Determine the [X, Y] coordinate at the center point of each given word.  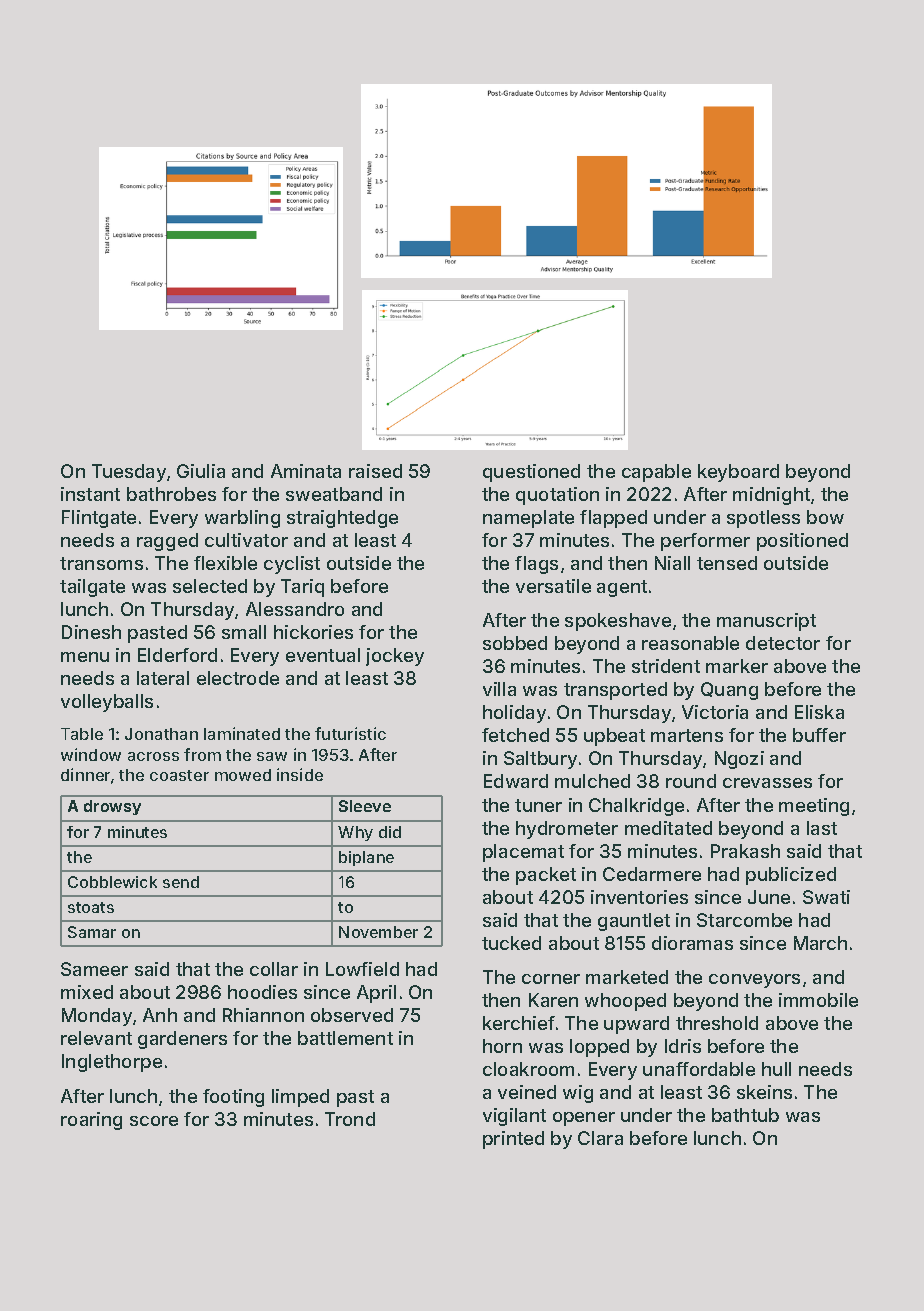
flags [536, 565]
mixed [87, 992]
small [244, 632]
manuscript [766, 622]
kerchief [519, 1023]
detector [783, 643]
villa [499, 689]
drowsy [112, 807]
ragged [167, 542]
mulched [592, 781]
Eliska [819, 712]
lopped [599, 1048]
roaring [91, 1121]
